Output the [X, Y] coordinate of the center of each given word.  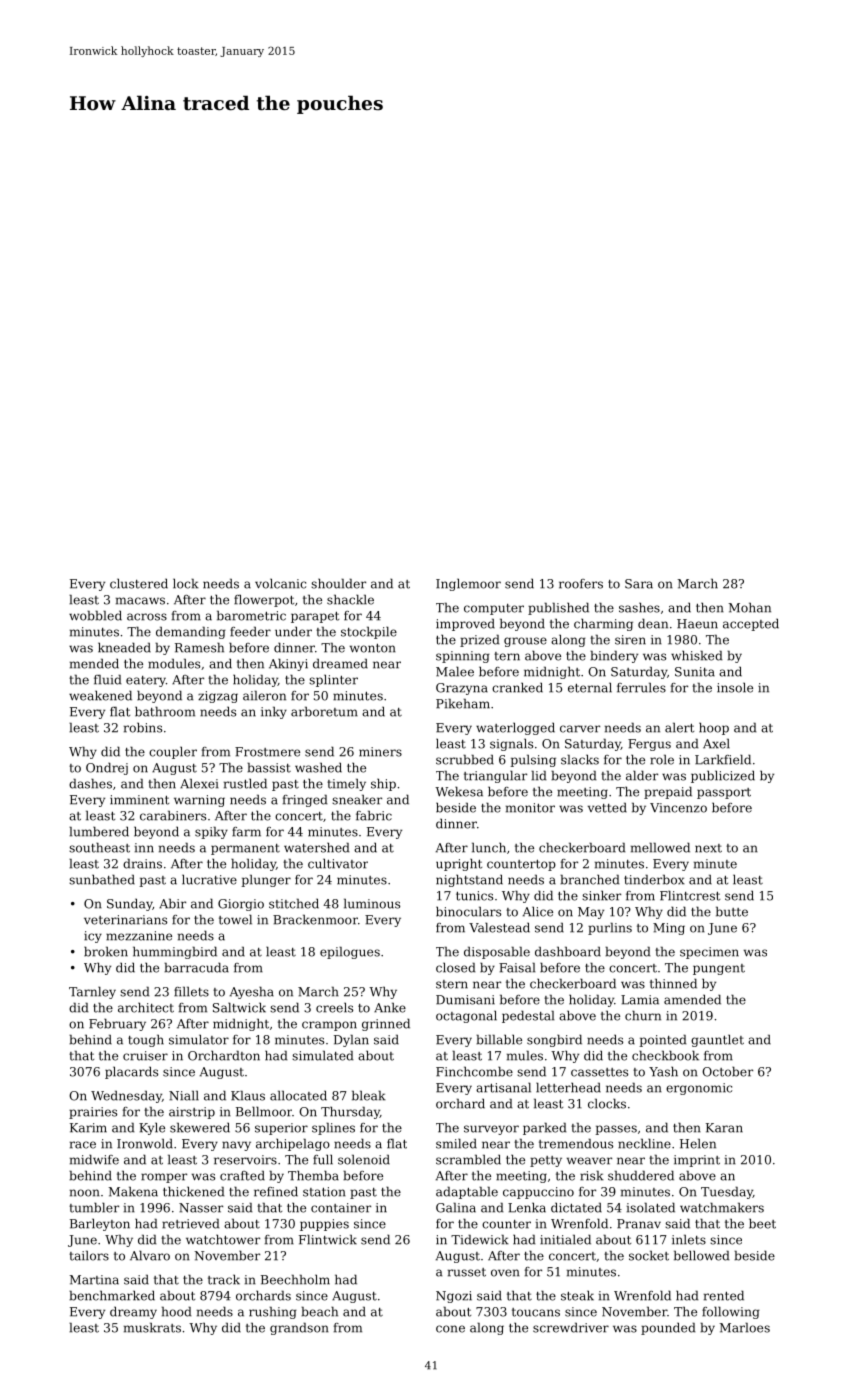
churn [643, 1015]
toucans [536, 1312]
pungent [719, 969]
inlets [689, 1239]
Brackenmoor [315, 919]
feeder [250, 631]
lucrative [209, 879]
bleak [369, 1095]
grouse [525, 642]
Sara [639, 584]
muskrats [152, 1327]
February [117, 1024]
